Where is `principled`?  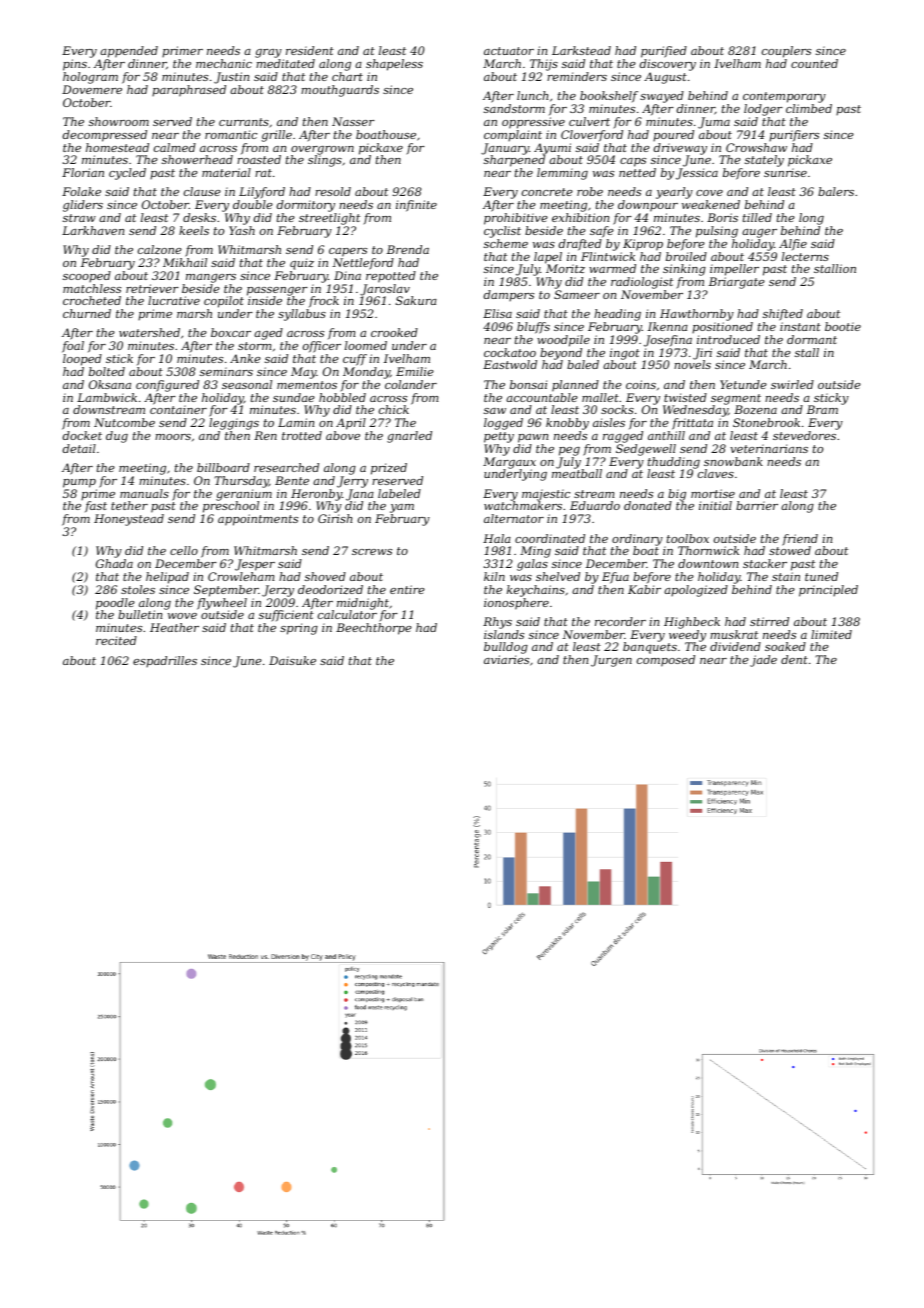 principled is located at coordinates (828, 591).
